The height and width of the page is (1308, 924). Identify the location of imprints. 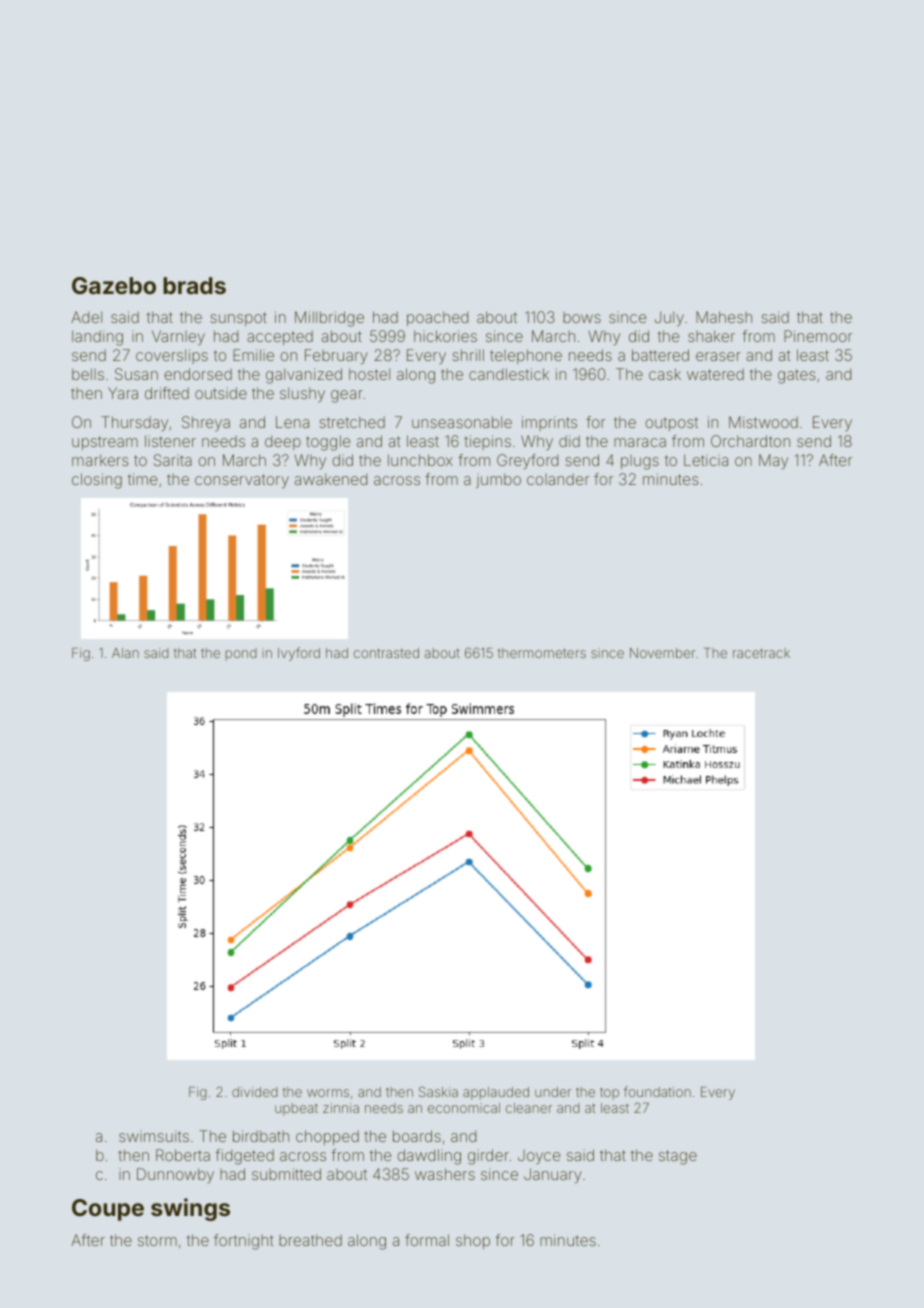
(549, 423).
